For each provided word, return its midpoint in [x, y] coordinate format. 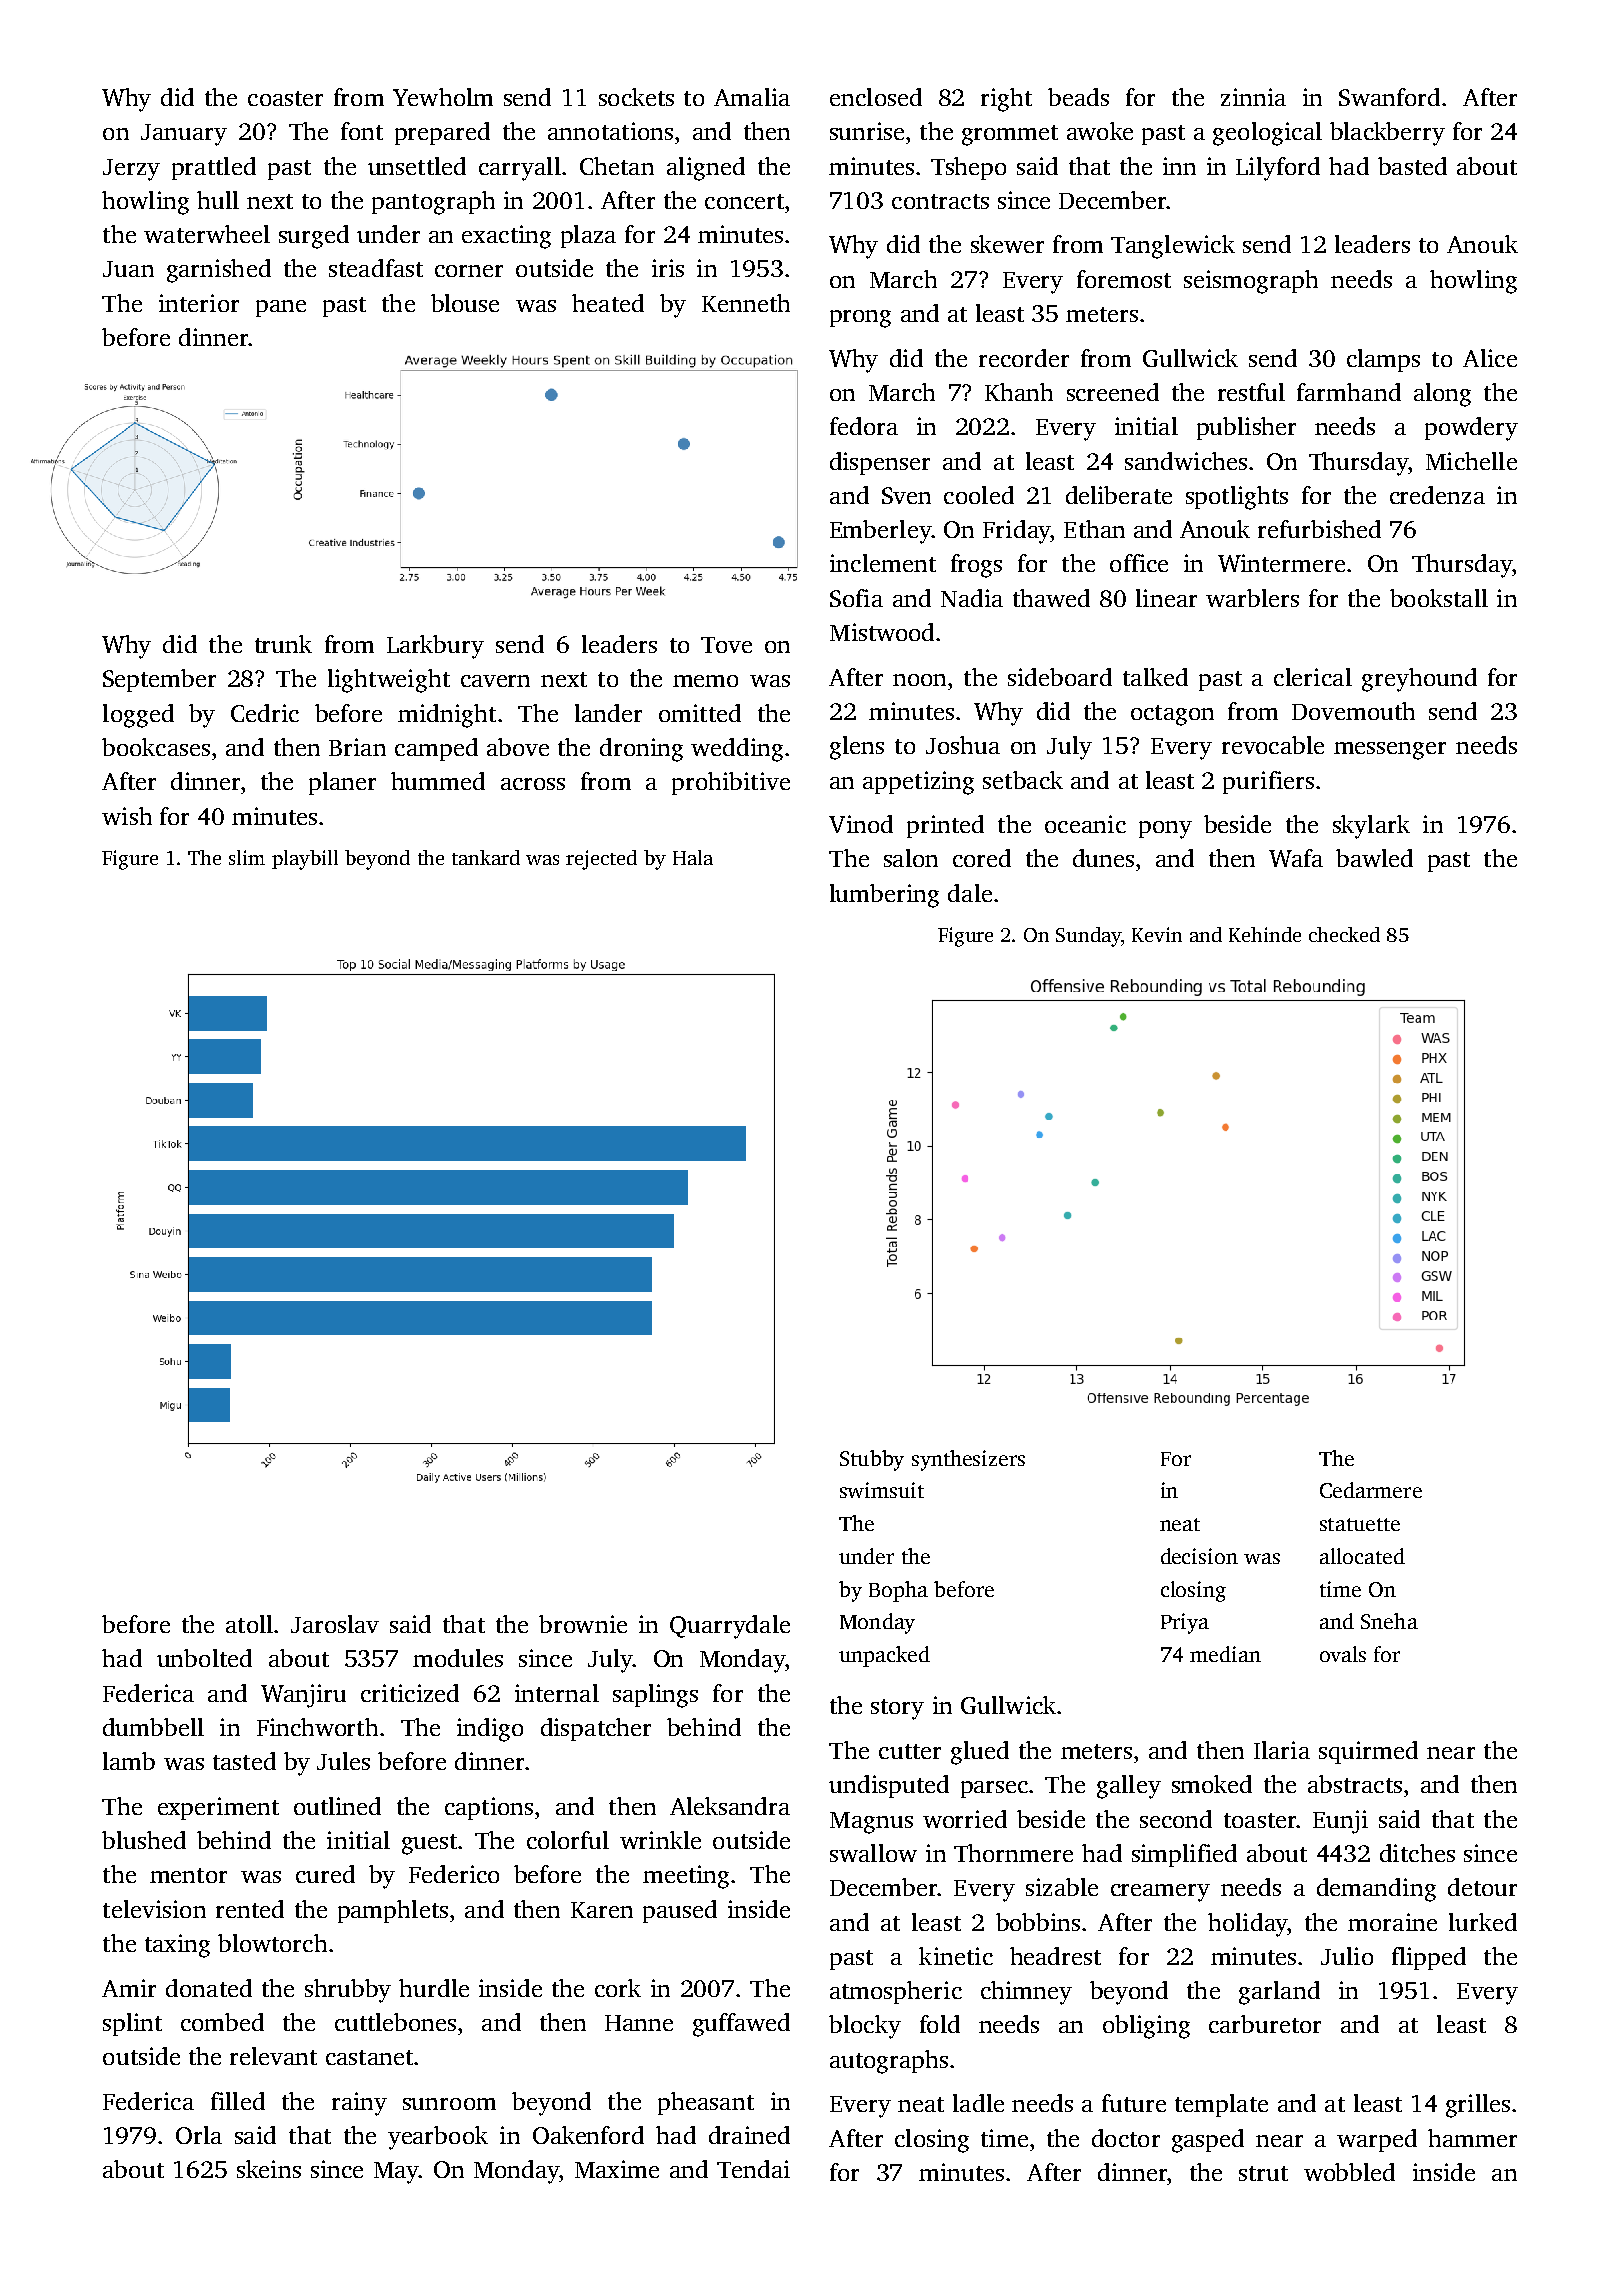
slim [247, 857]
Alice [1490, 358]
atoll [249, 1624]
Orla [199, 2135]
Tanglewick [1173, 247]
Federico [454, 1874]
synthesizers [968, 1460]
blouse [465, 303]
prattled [214, 168]
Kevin [1157, 934]
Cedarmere [1371, 1490]
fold [940, 2024]
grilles [1478, 2106]
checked [1344, 934]
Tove [726, 645]
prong [860, 319]
